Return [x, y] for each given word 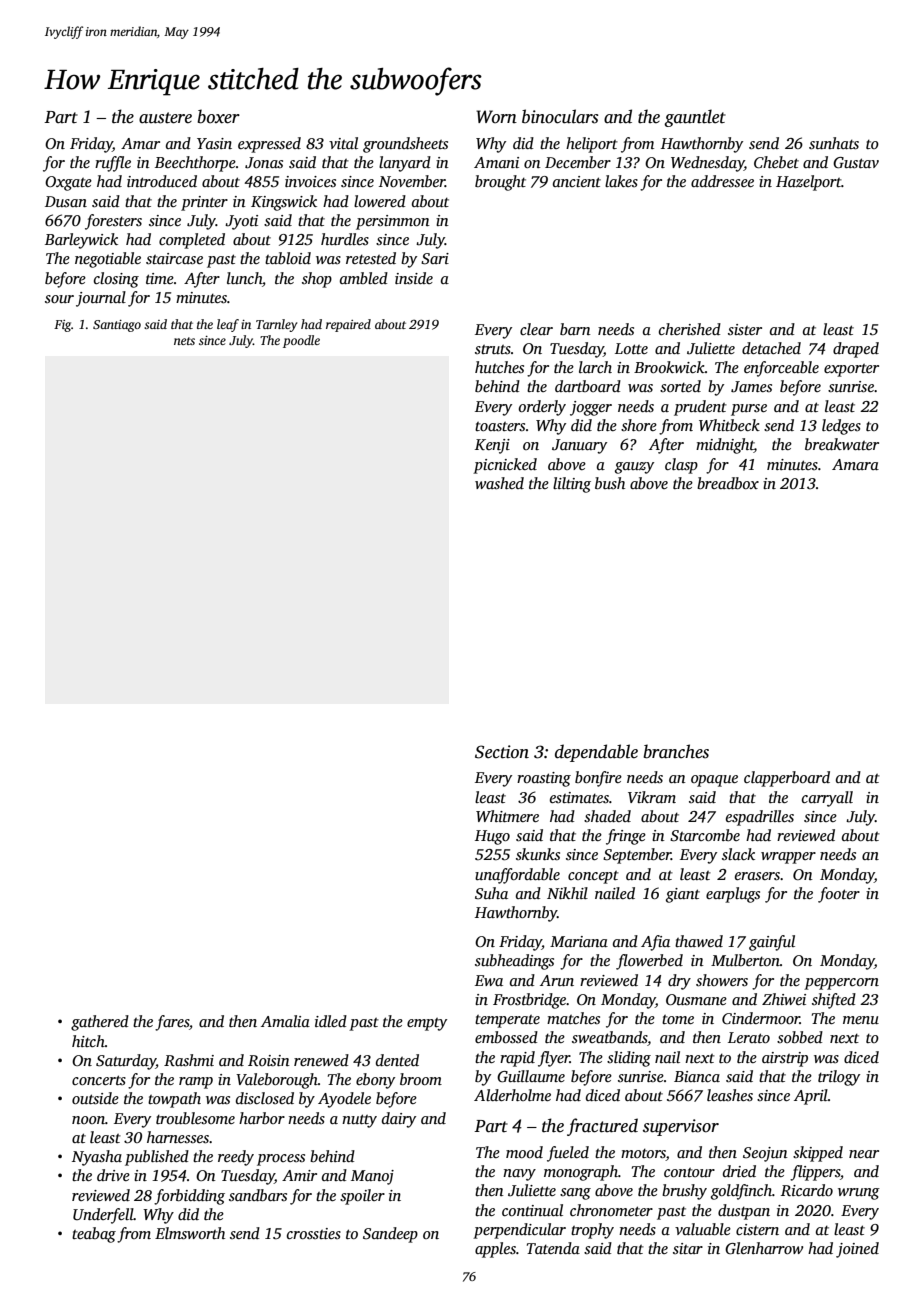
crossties [314, 1234]
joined [857, 1250]
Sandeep [390, 1235]
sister [745, 329]
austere [165, 118]
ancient [577, 181]
